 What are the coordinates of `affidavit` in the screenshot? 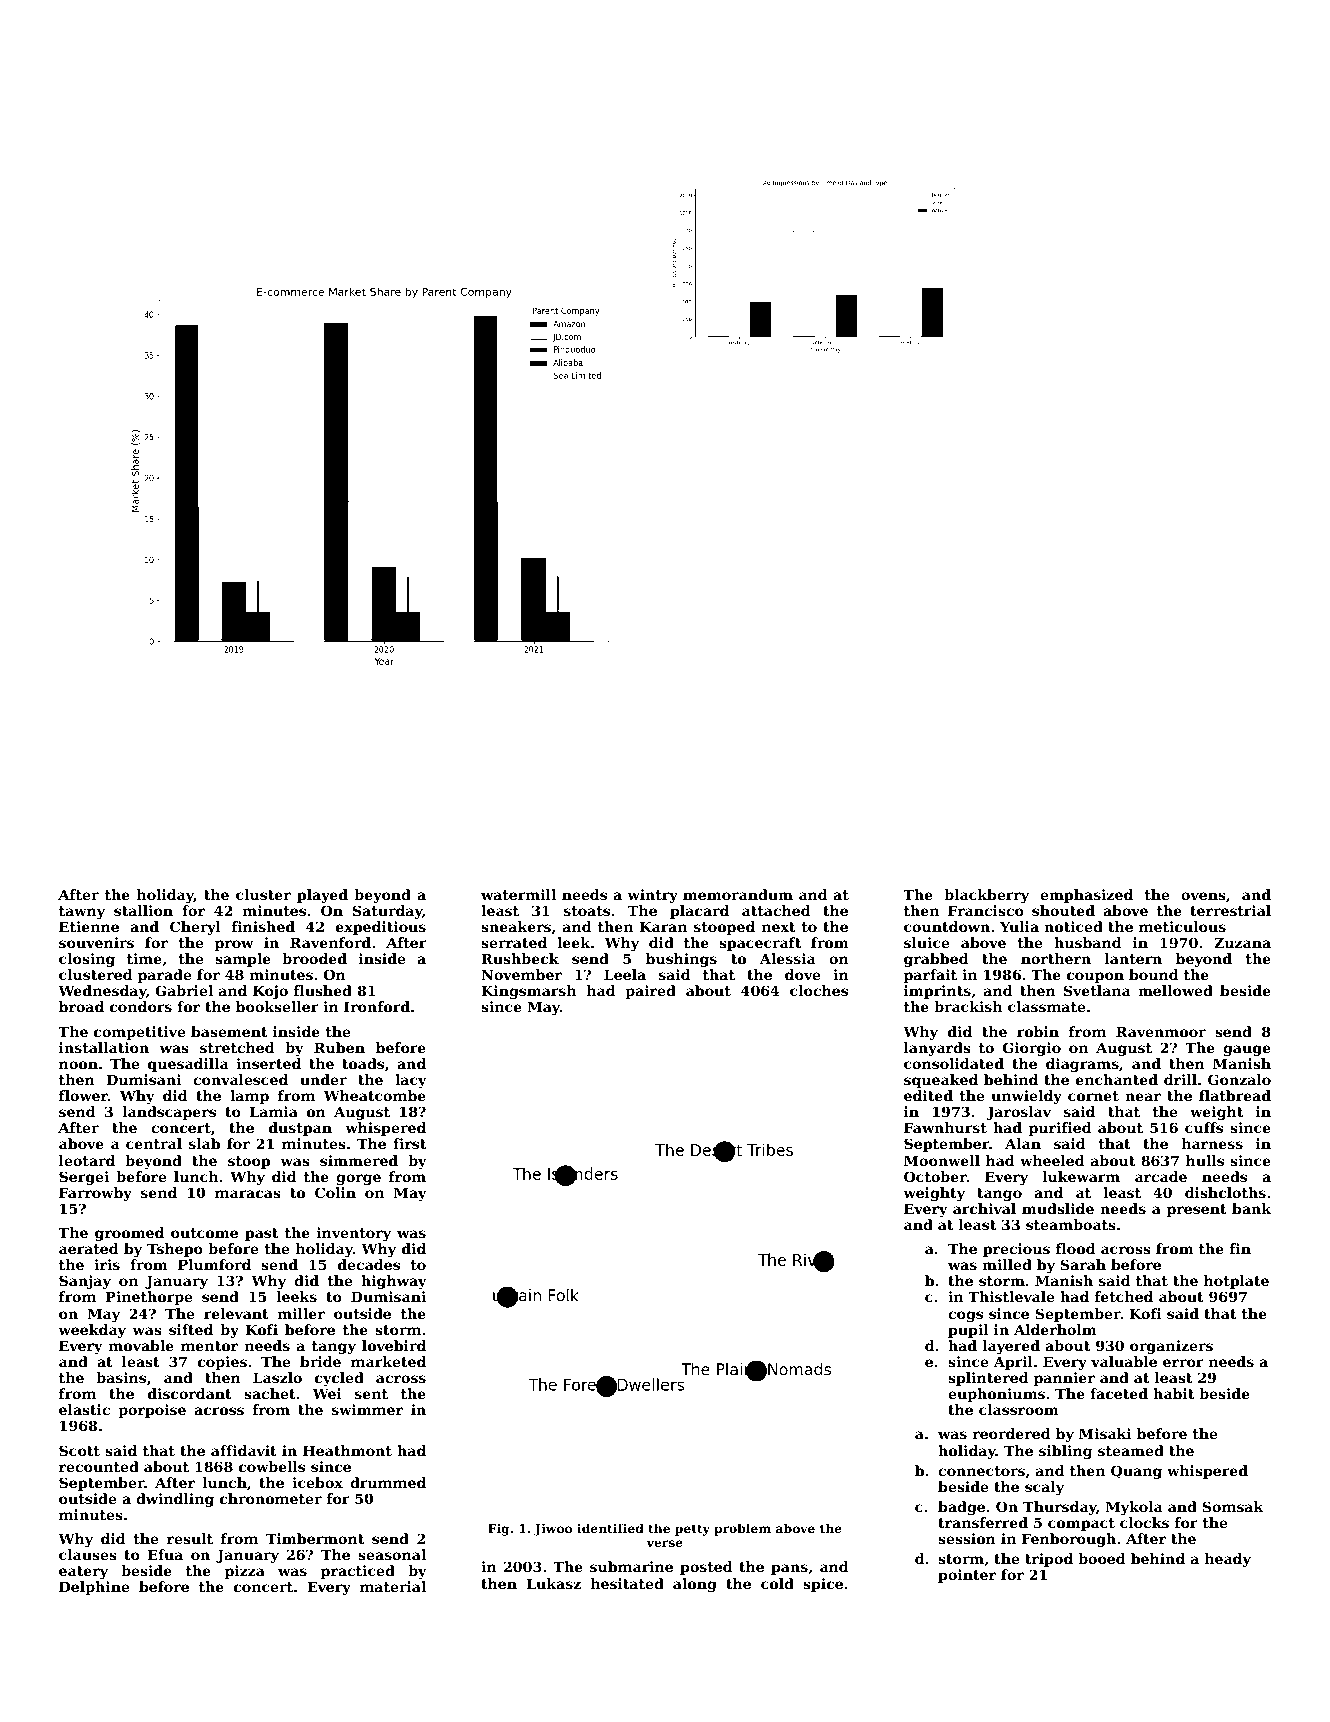 It's located at (244, 1450).
